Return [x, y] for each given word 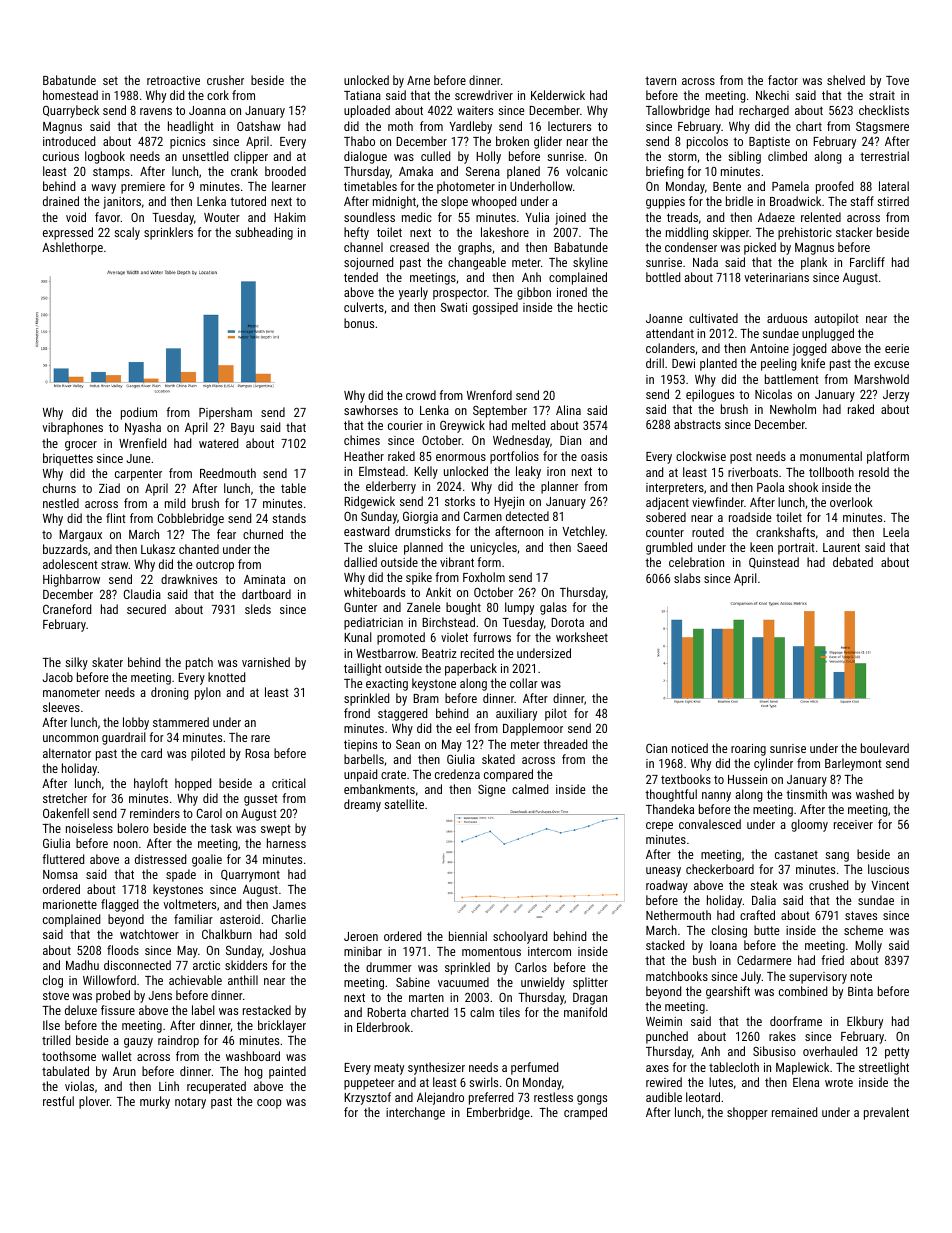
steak [764, 885]
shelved [846, 80]
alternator [67, 753]
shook [803, 487]
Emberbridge [498, 1113]
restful [58, 1101]
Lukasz [158, 549]
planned [423, 548]
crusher [225, 80]
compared [508, 775]
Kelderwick [558, 95]
